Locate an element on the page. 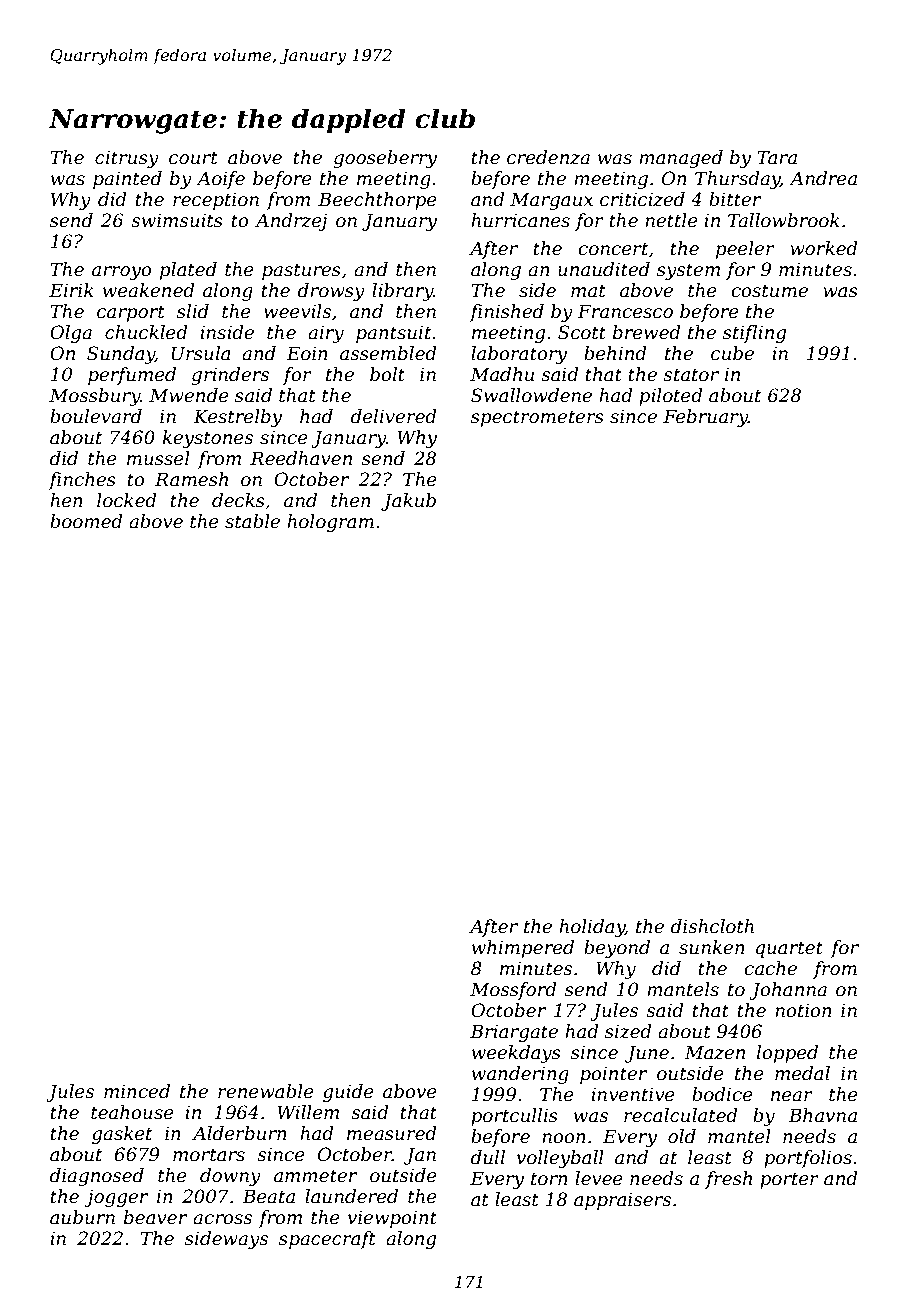 Image resolution: width=908 pixels, height=1316 pixels. Jakub is located at coordinates (408, 502).
